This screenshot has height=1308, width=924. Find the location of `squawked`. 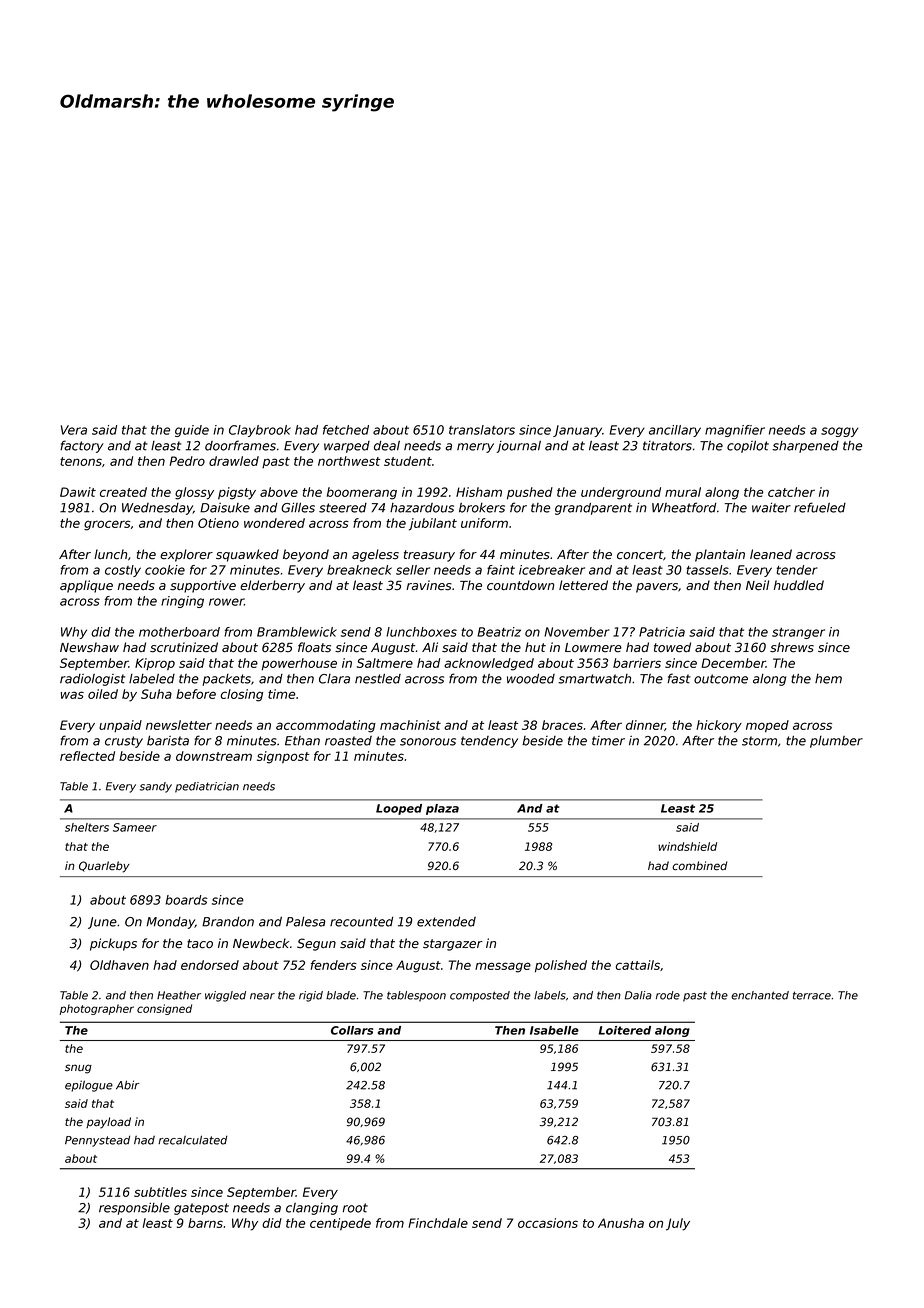

squawked is located at coordinates (247, 555).
